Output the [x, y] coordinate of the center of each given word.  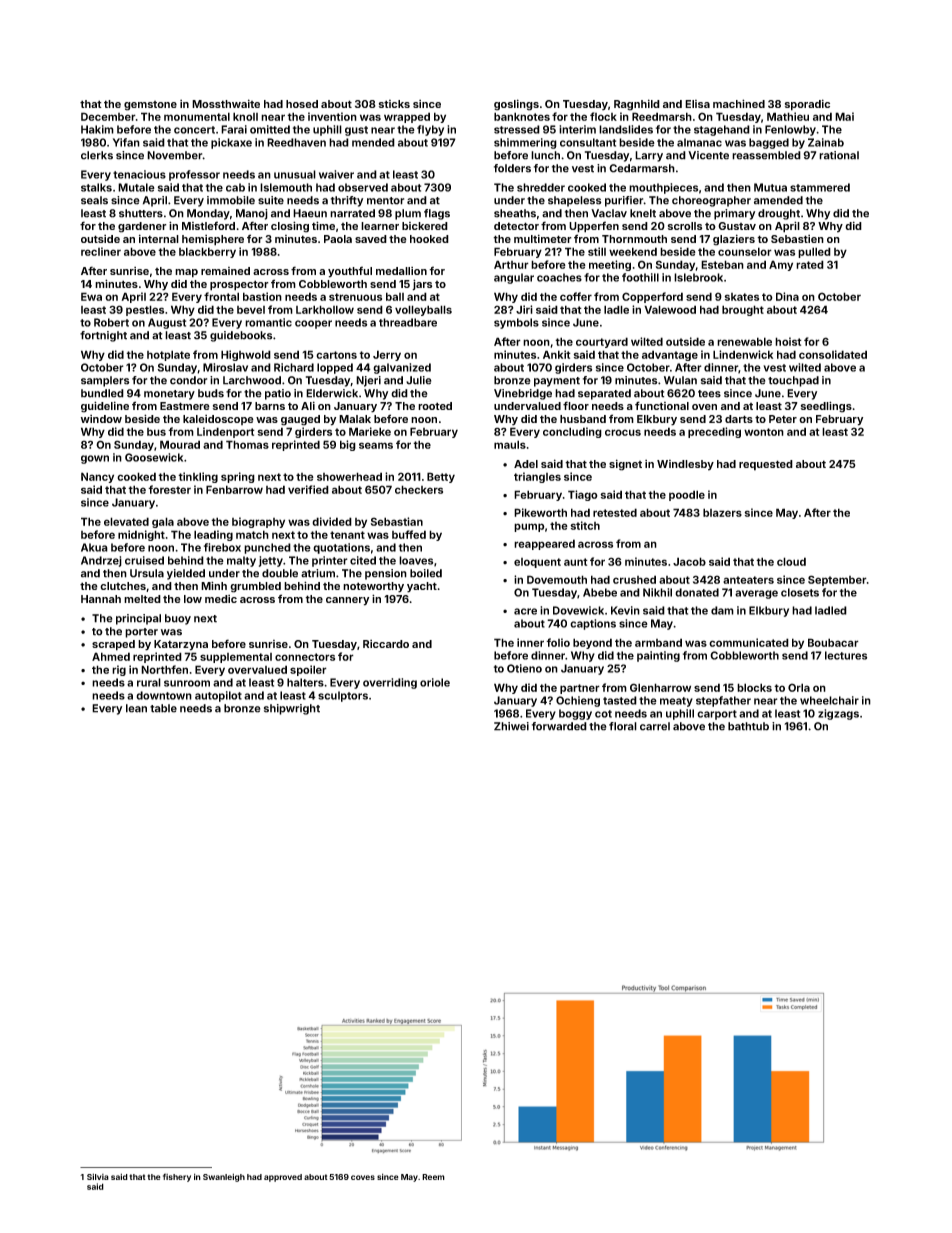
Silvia [98, 1176]
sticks [394, 104]
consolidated [833, 354]
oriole [435, 682]
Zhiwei [511, 726]
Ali [308, 405]
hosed [302, 104]
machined [739, 103]
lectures [846, 655]
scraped [113, 645]
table [163, 708]
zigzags [838, 714]
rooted [435, 406]
